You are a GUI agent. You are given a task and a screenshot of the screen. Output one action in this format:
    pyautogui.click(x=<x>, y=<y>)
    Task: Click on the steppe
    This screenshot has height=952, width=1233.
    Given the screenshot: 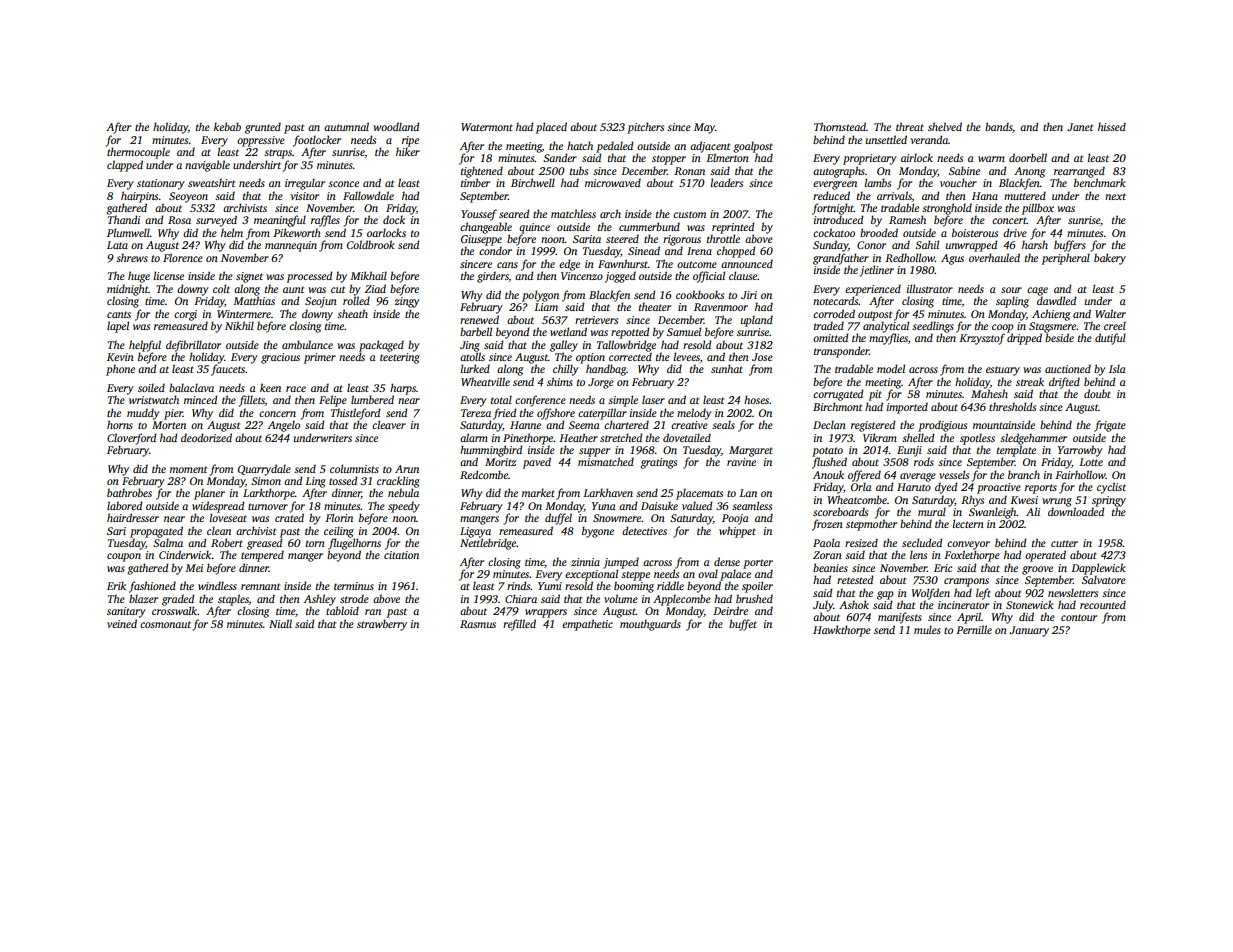 What is the action you would take?
    pyautogui.click(x=635, y=576)
